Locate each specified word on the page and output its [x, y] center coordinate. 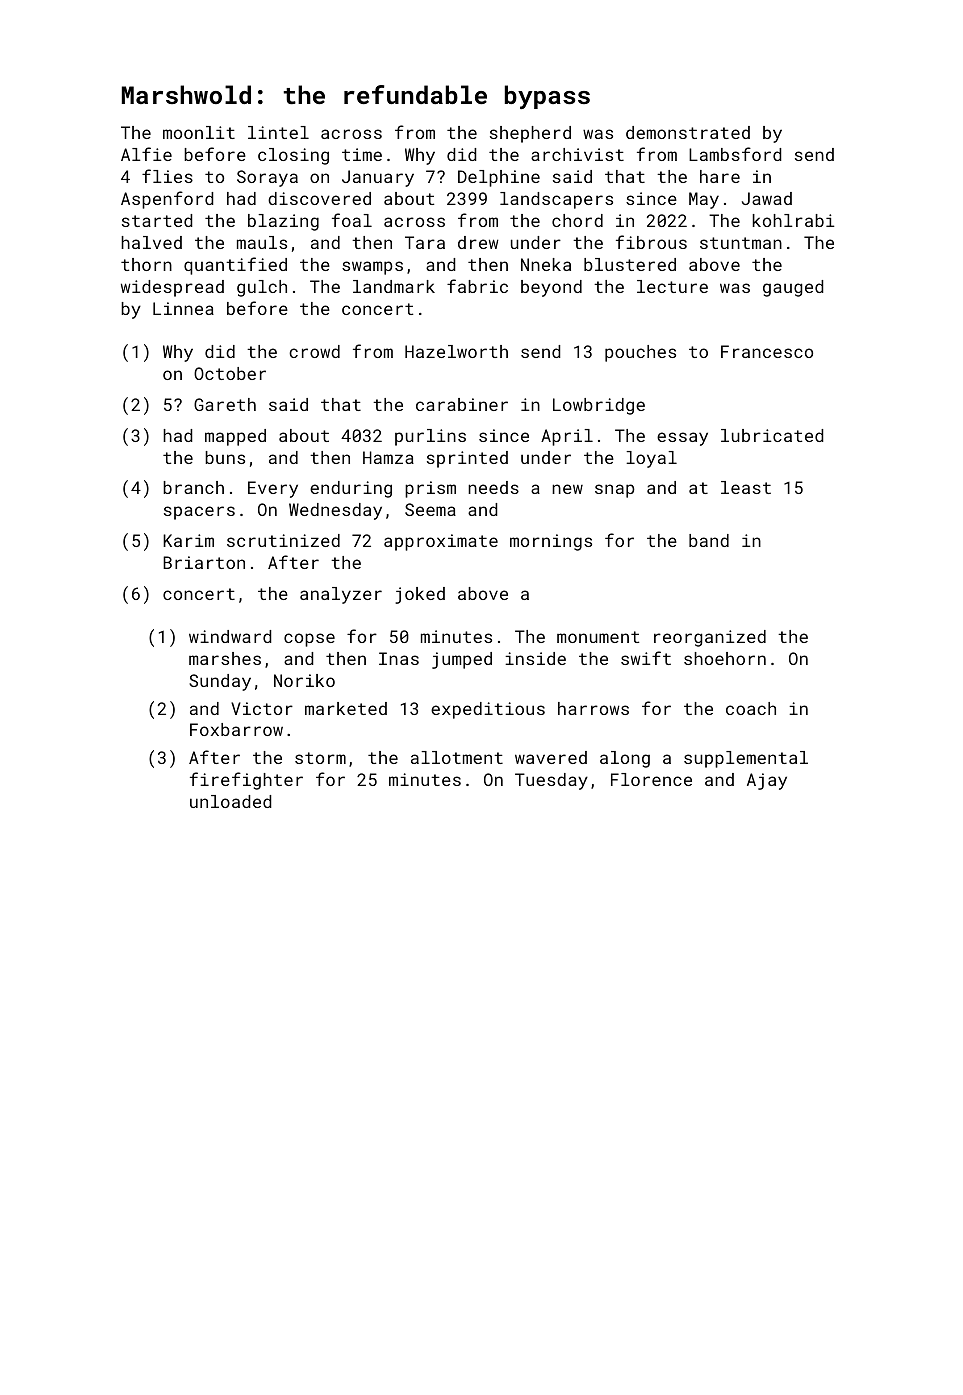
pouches [640, 353]
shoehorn [725, 658]
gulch [262, 288]
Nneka [546, 264]
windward [230, 636]
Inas [399, 658]
